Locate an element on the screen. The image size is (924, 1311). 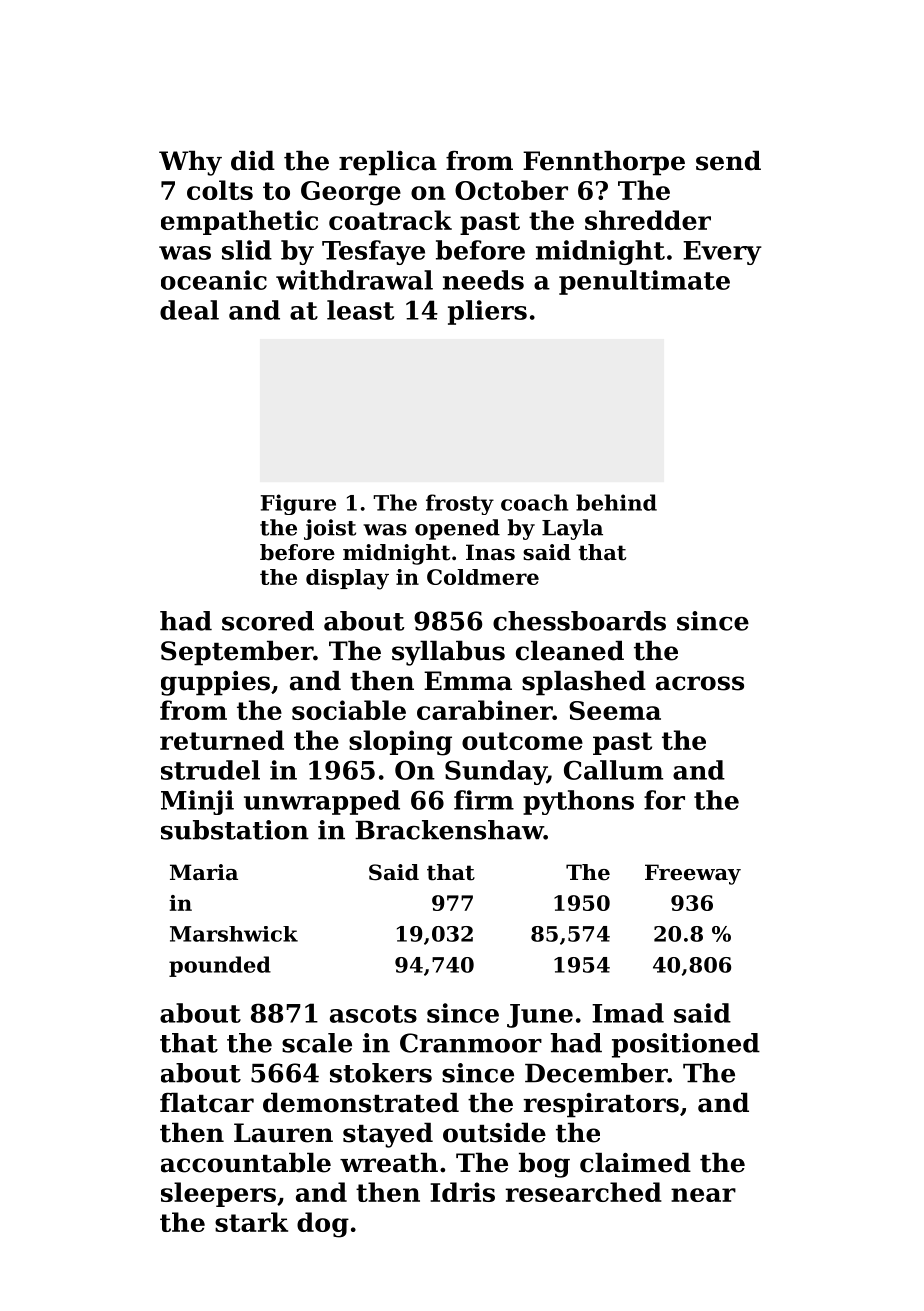
oceanic is located at coordinates (214, 280).
